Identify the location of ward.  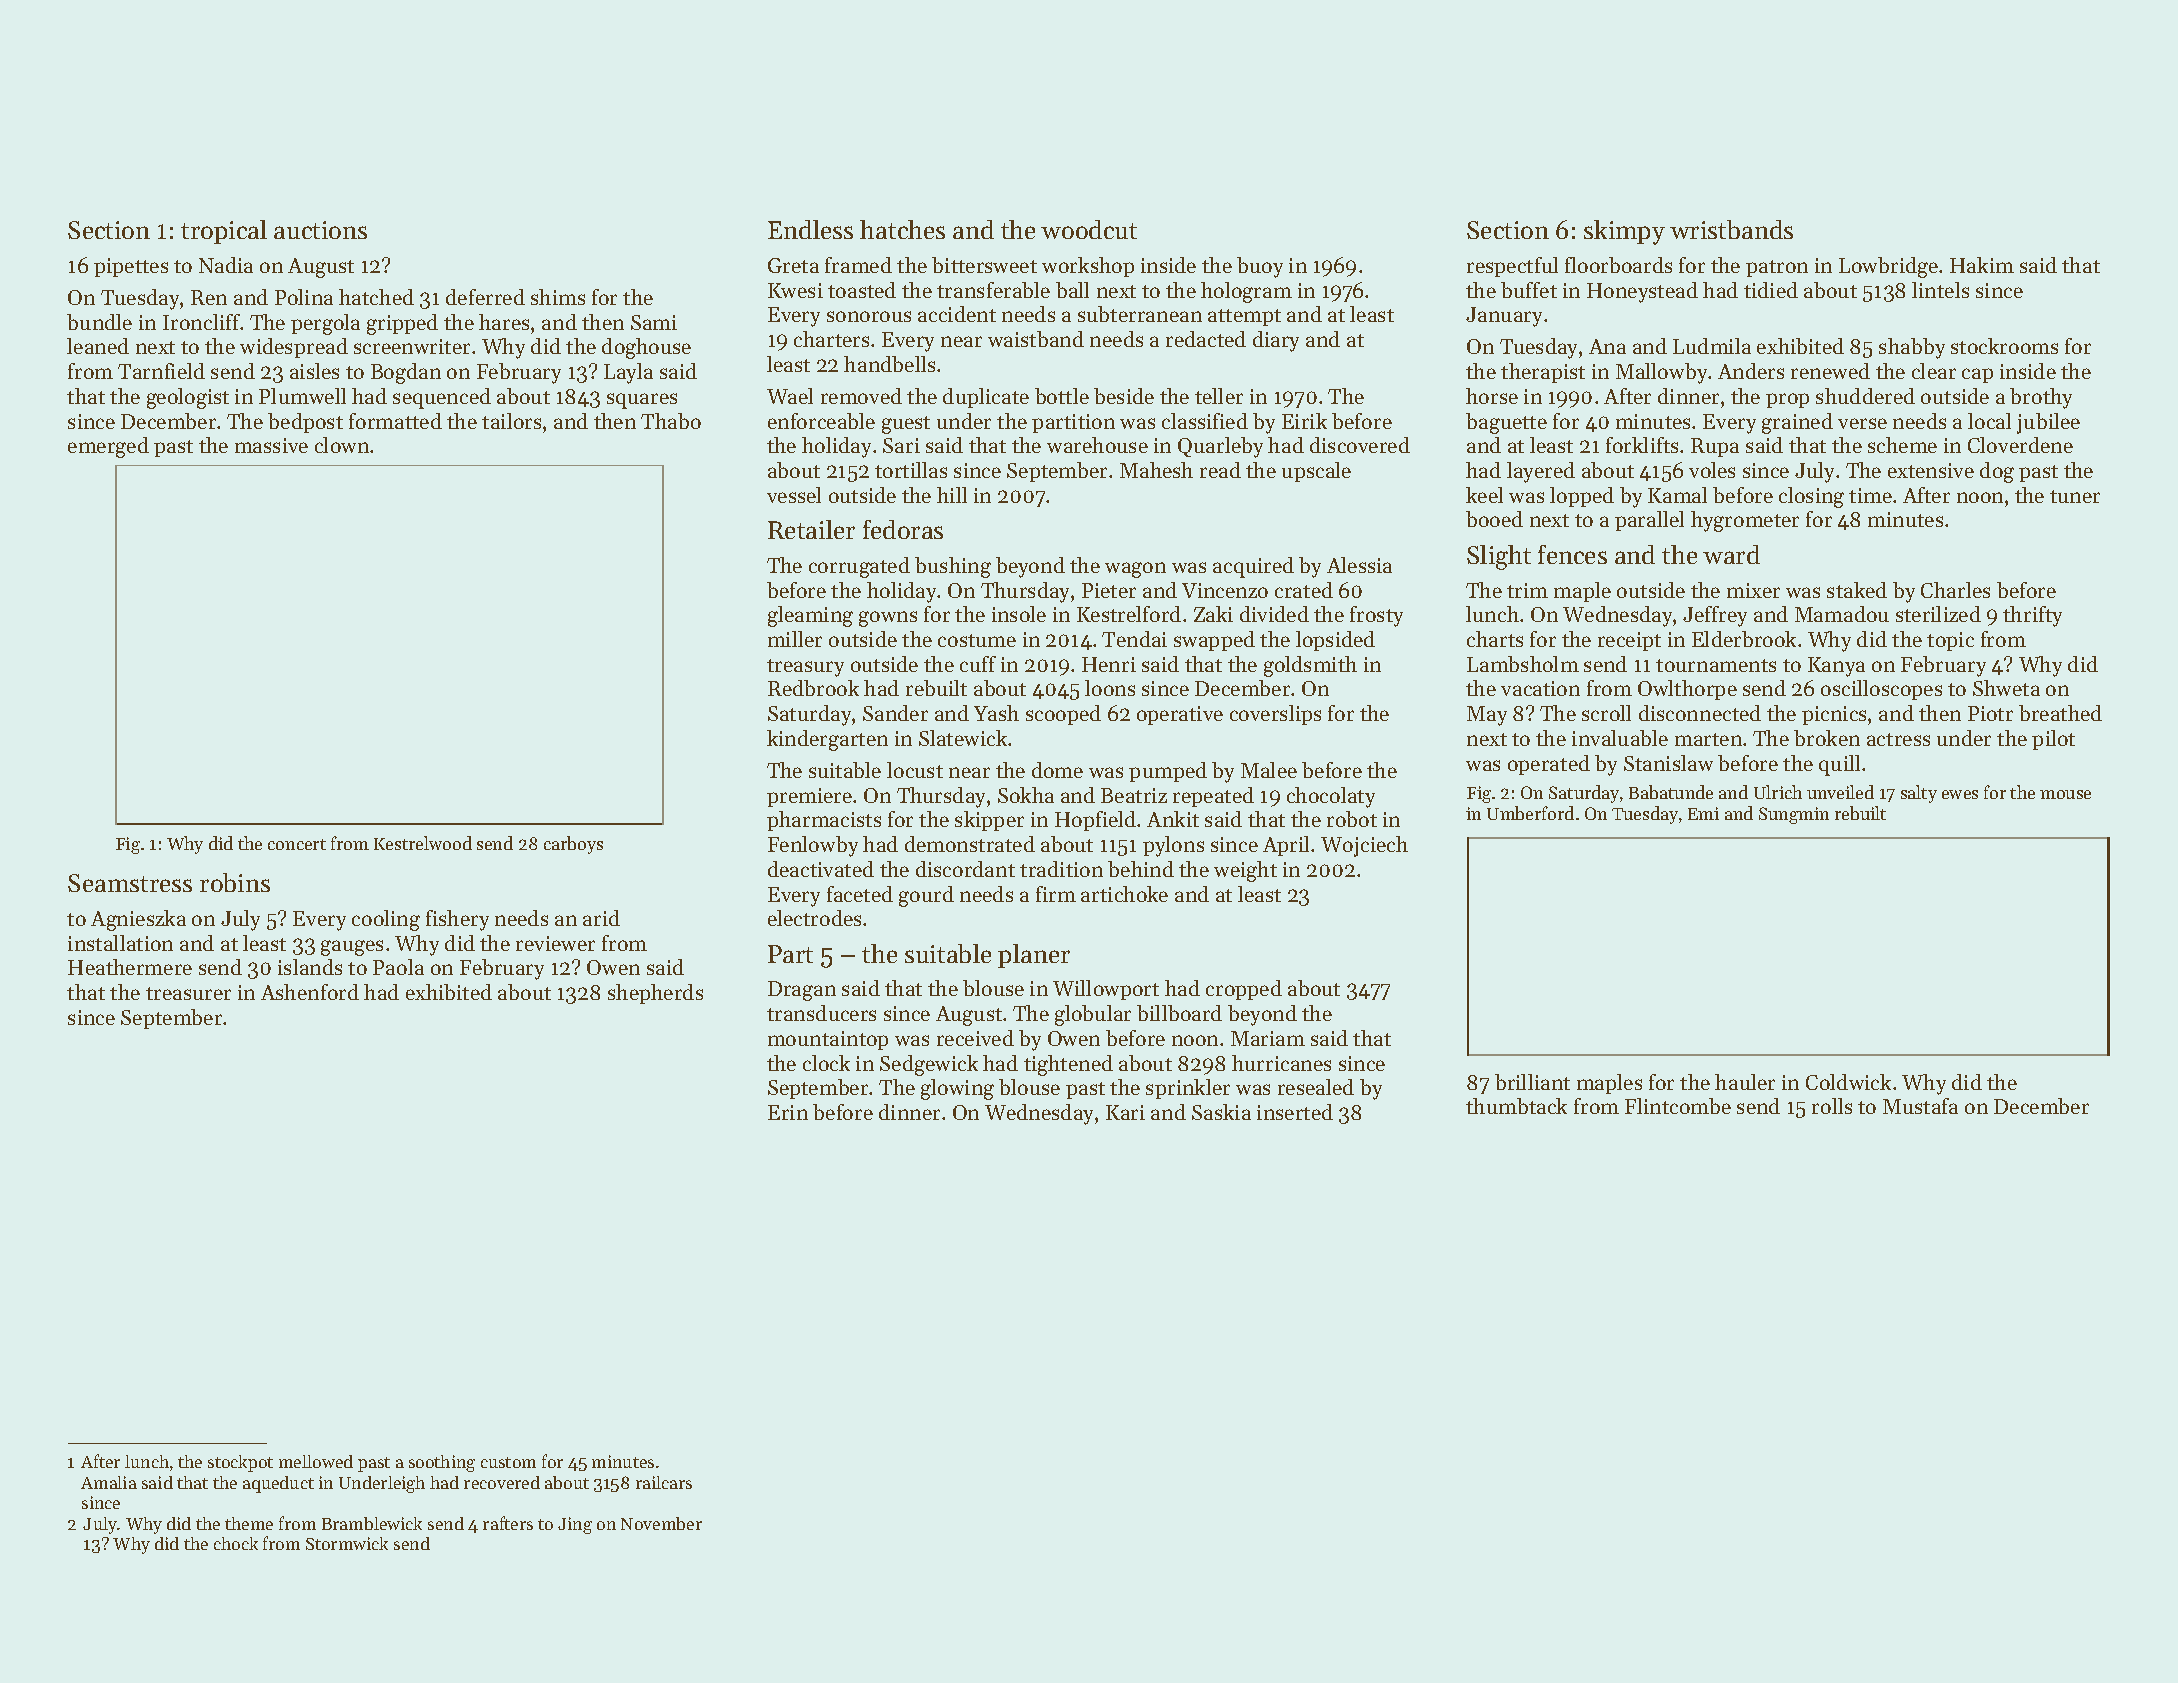
(1731, 554).
